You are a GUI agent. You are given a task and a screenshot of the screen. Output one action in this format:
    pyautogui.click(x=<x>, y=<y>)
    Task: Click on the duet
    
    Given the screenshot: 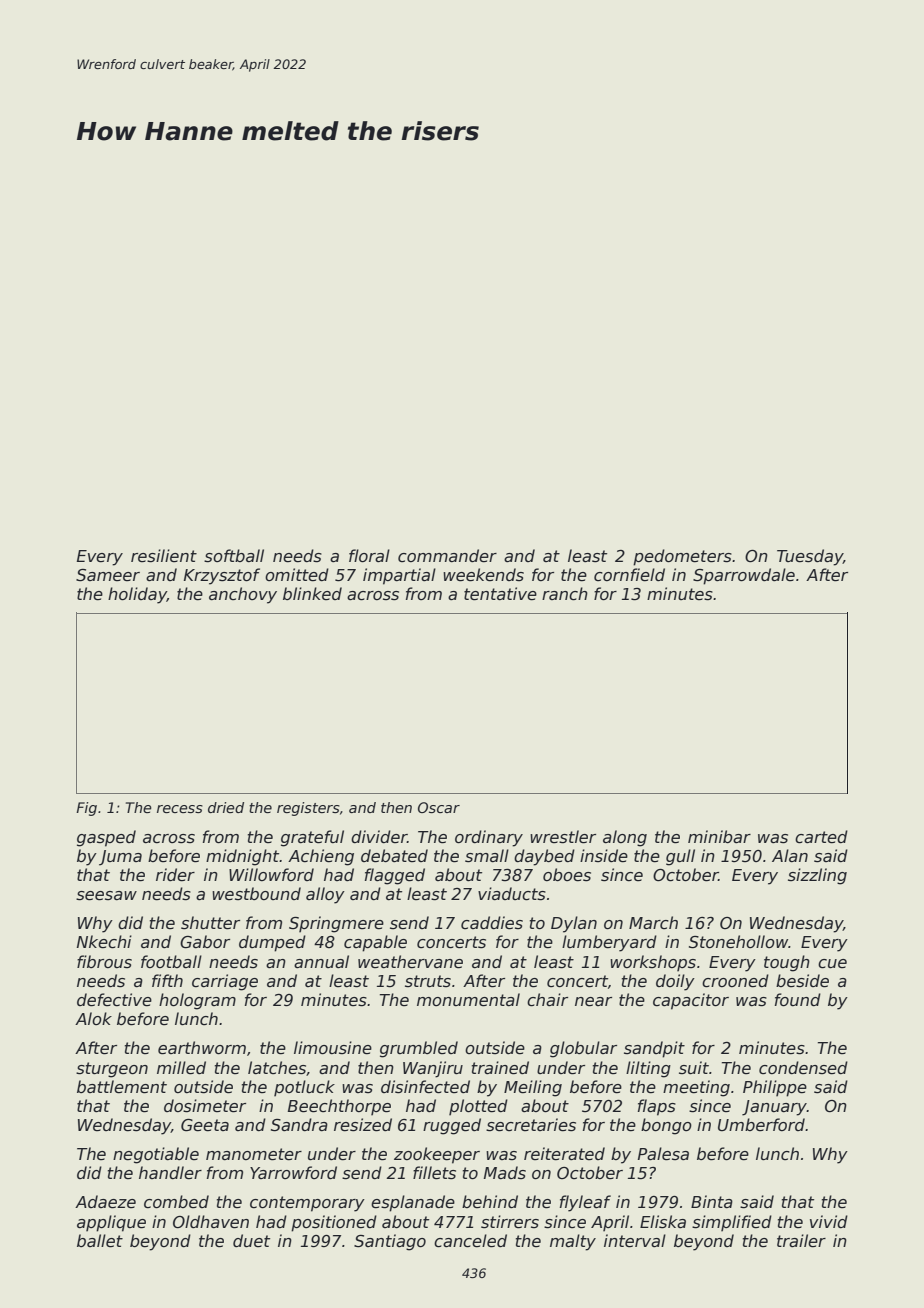 What is the action you would take?
    pyautogui.click(x=251, y=1240)
